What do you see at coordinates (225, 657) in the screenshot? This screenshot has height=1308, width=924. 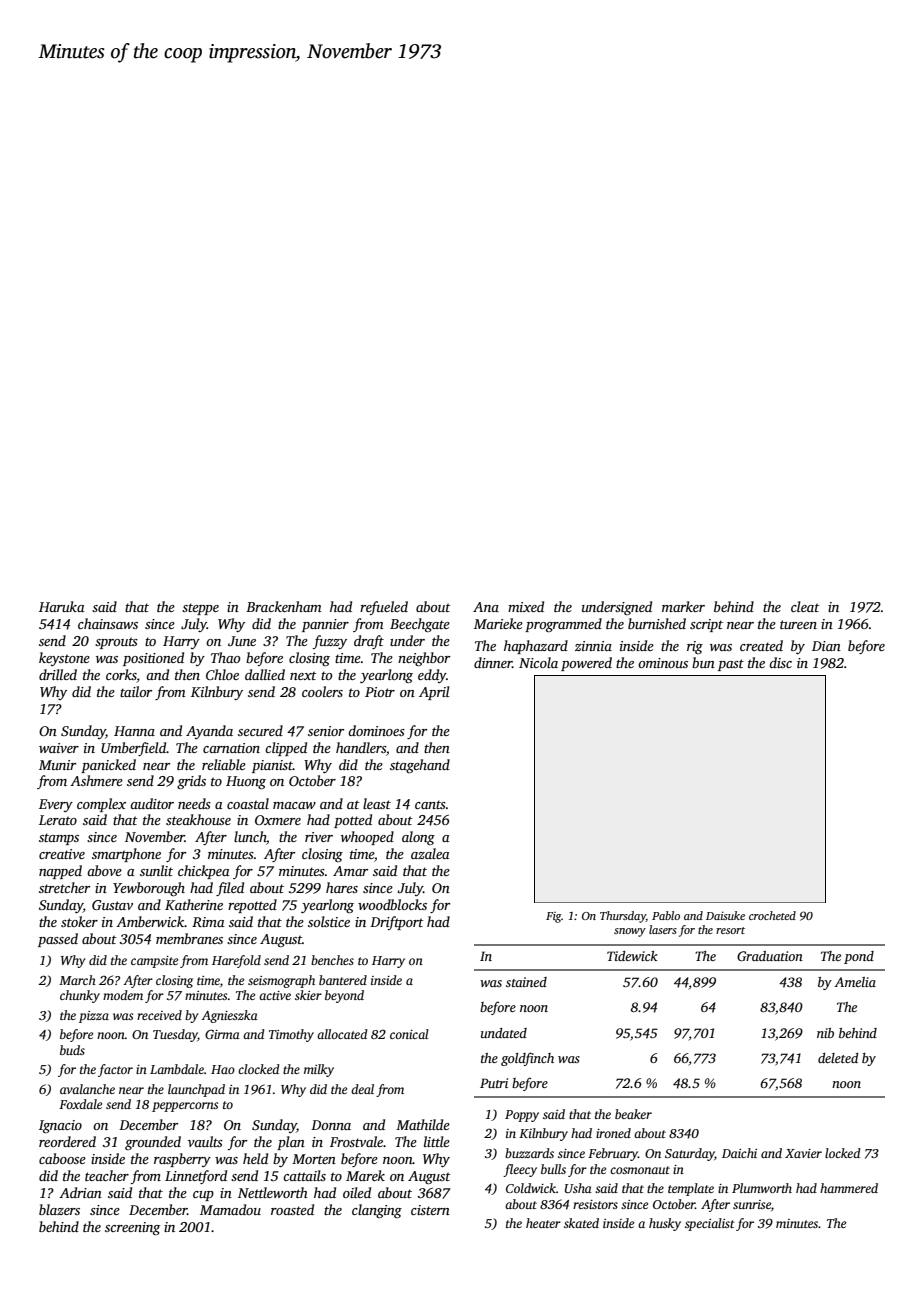 I see `Thao` at bounding box center [225, 657].
